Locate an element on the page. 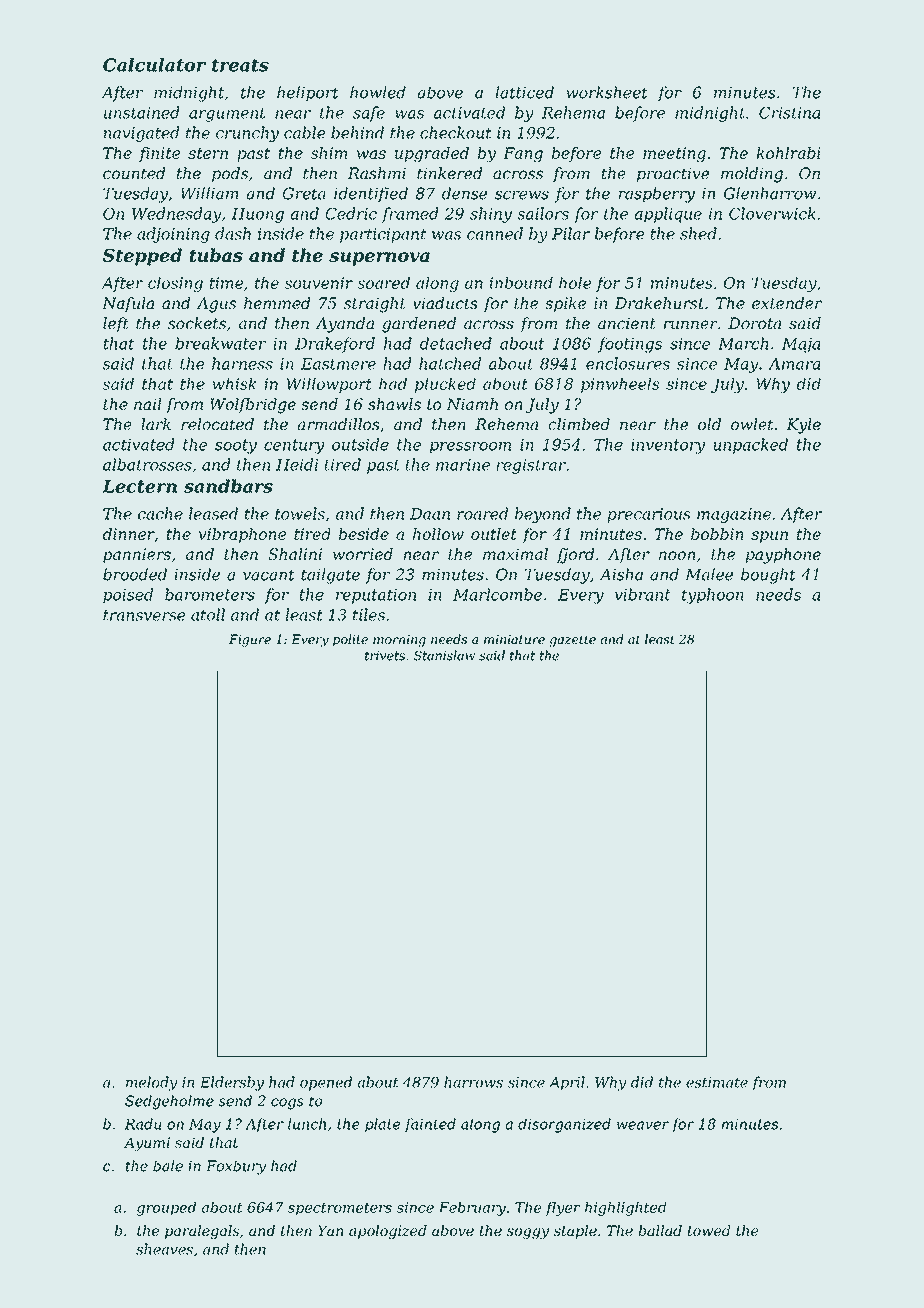 Image resolution: width=924 pixels, height=1308 pixels. hatched is located at coordinates (450, 363).
